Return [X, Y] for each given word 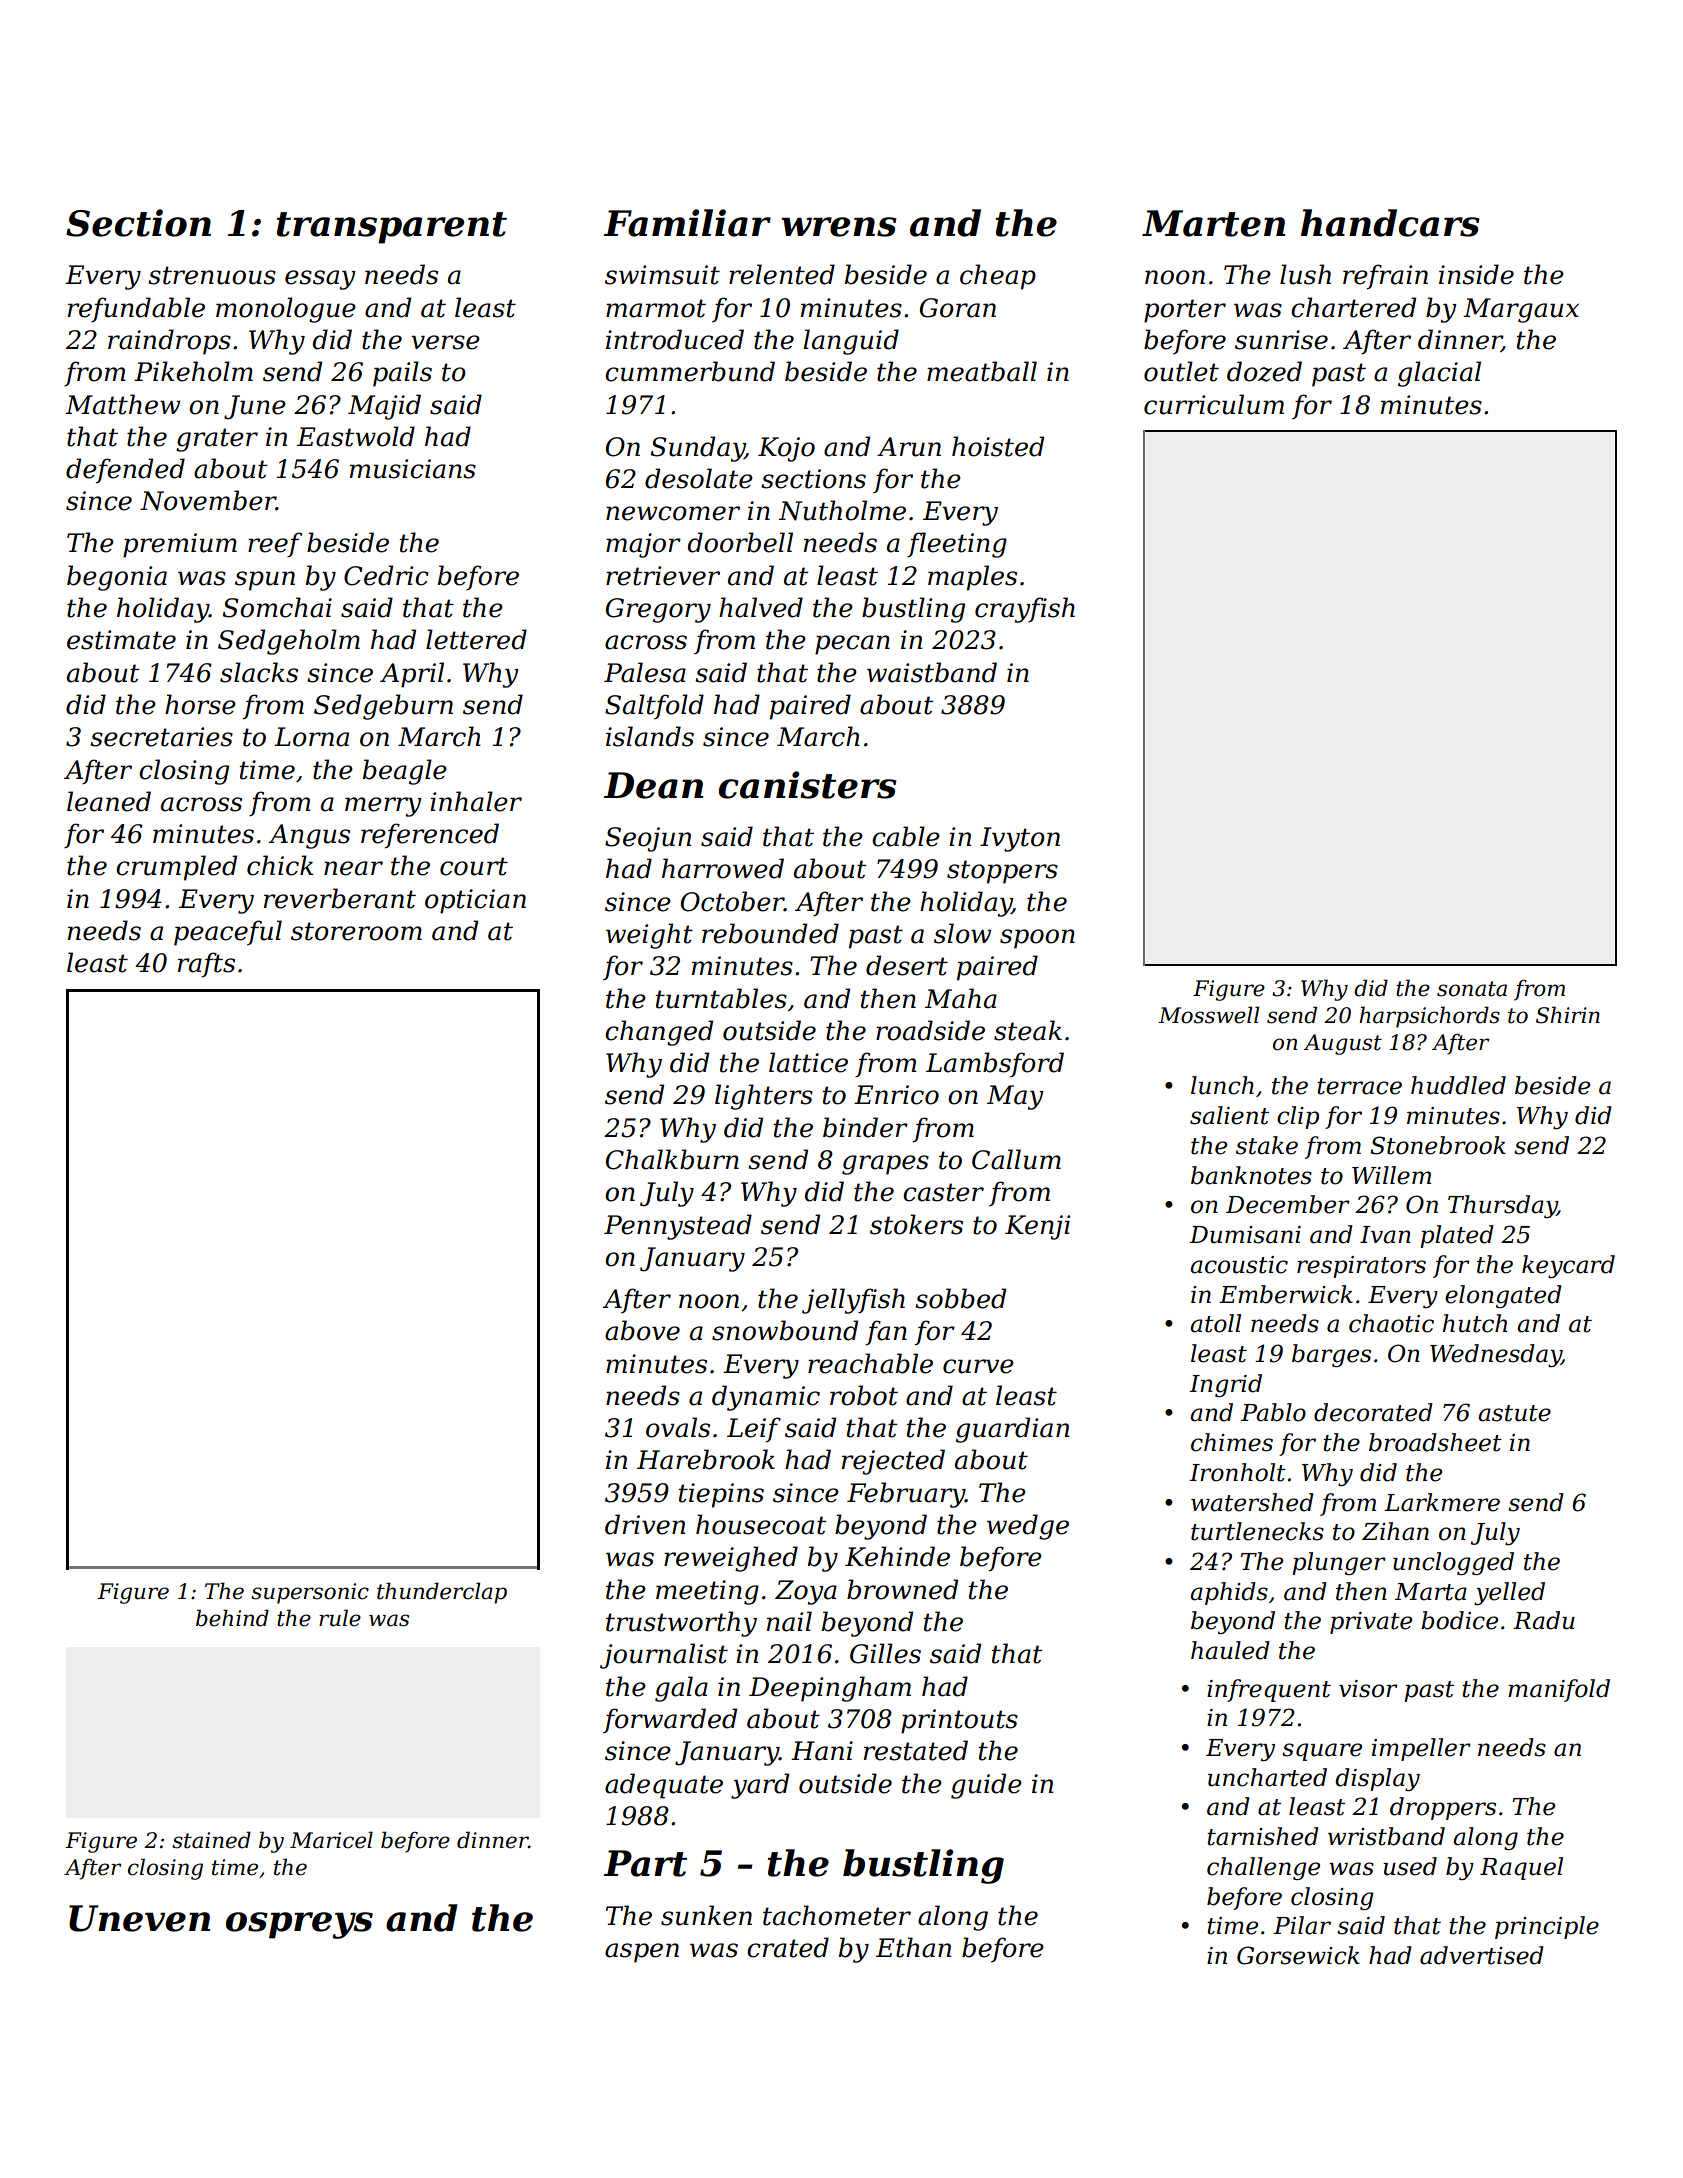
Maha [961, 998]
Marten [1214, 223]
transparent [392, 228]
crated [788, 1947]
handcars [1390, 223]
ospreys [299, 1925]
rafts [206, 965]
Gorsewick [1298, 1955]
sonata [1472, 989]
